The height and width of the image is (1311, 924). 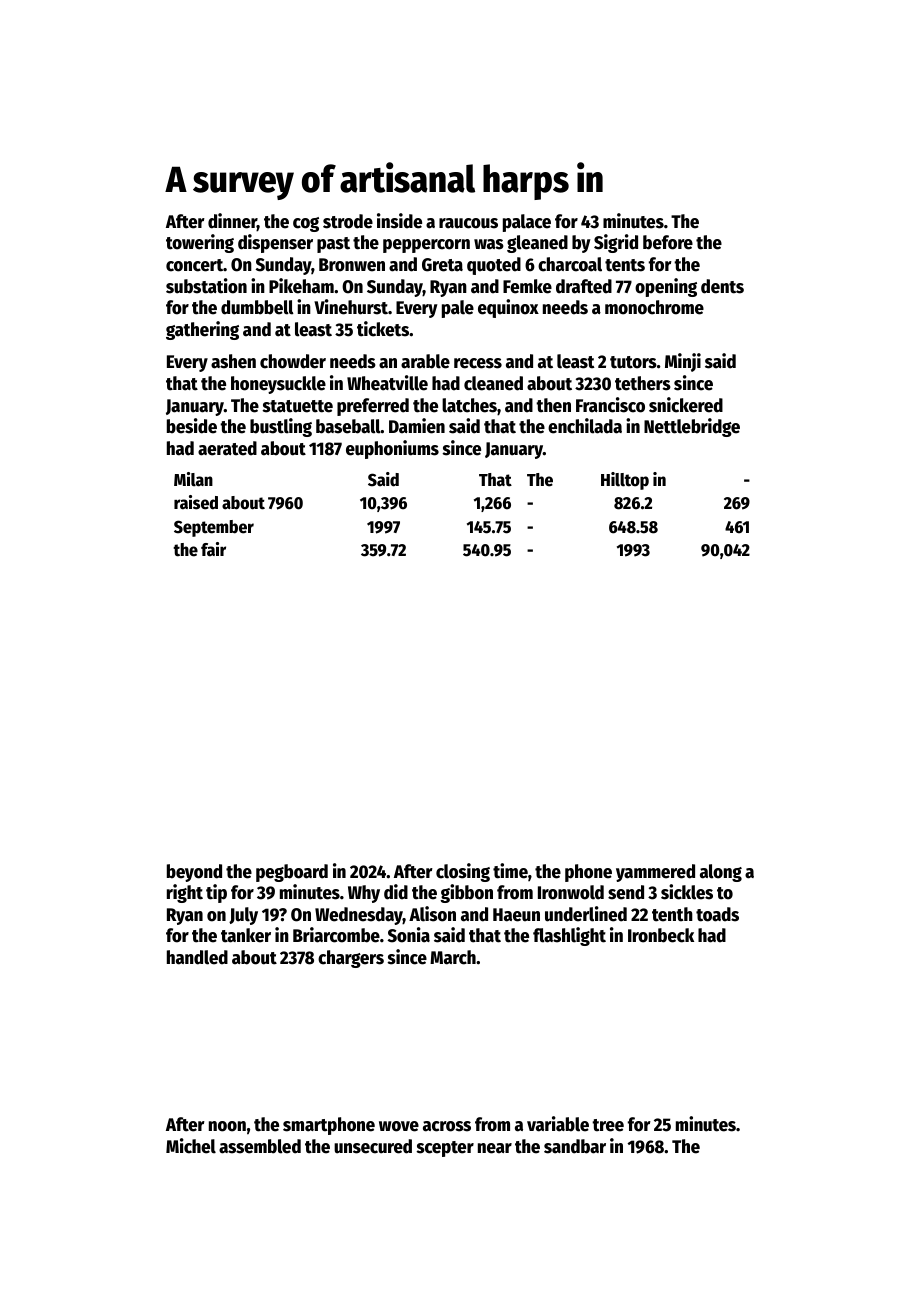 What do you see at coordinates (200, 243) in the image?
I see `towering` at bounding box center [200, 243].
